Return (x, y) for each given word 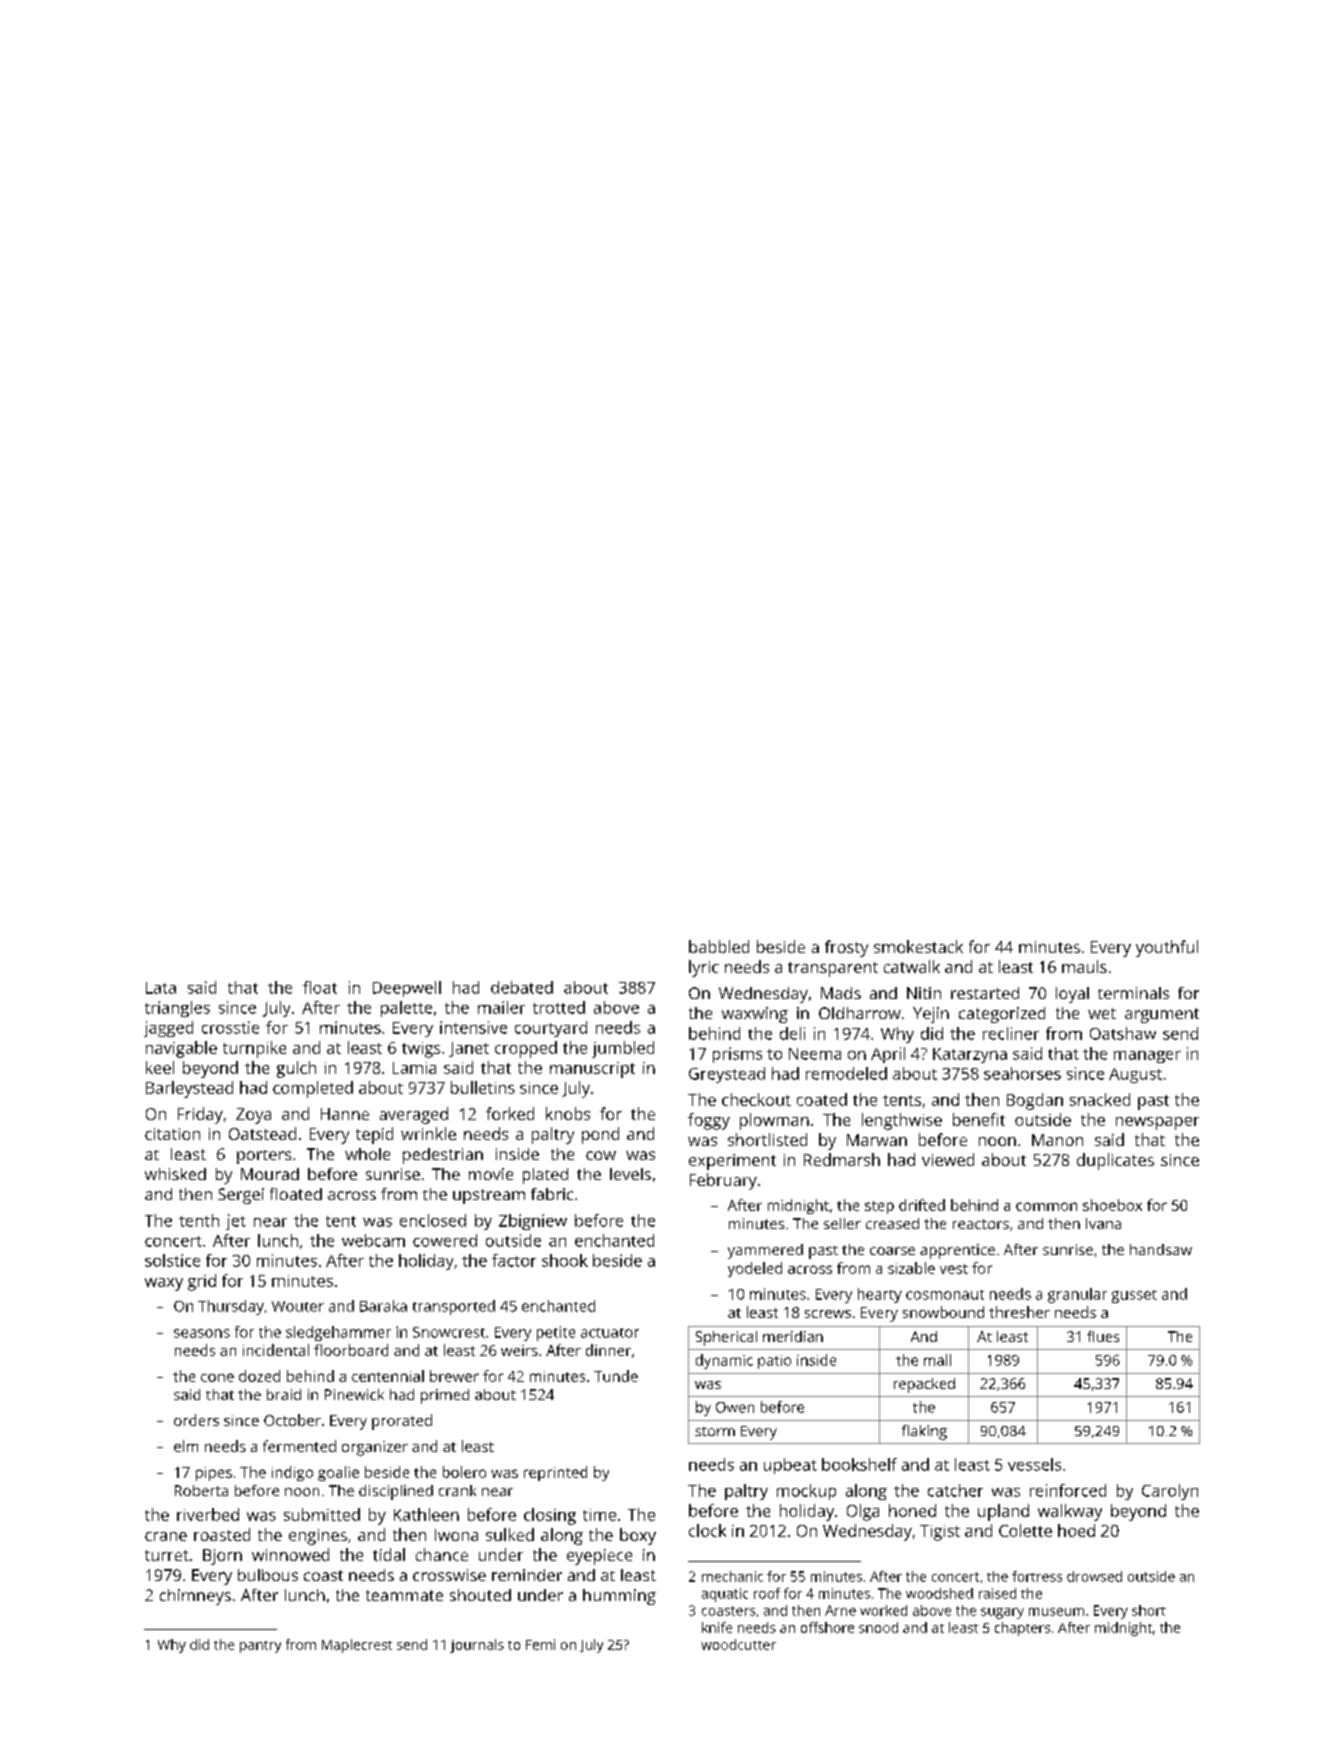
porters (264, 1157)
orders (196, 1420)
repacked (924, 1385)
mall (937, 1360)
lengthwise (902, 1121)
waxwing (755, 1015)
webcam (373, 1240)
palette (406, 1009)
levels (630, 1174)
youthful (1167, 948)
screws (828, 1314)
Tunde (616, 1376)
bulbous (268, 1575)
